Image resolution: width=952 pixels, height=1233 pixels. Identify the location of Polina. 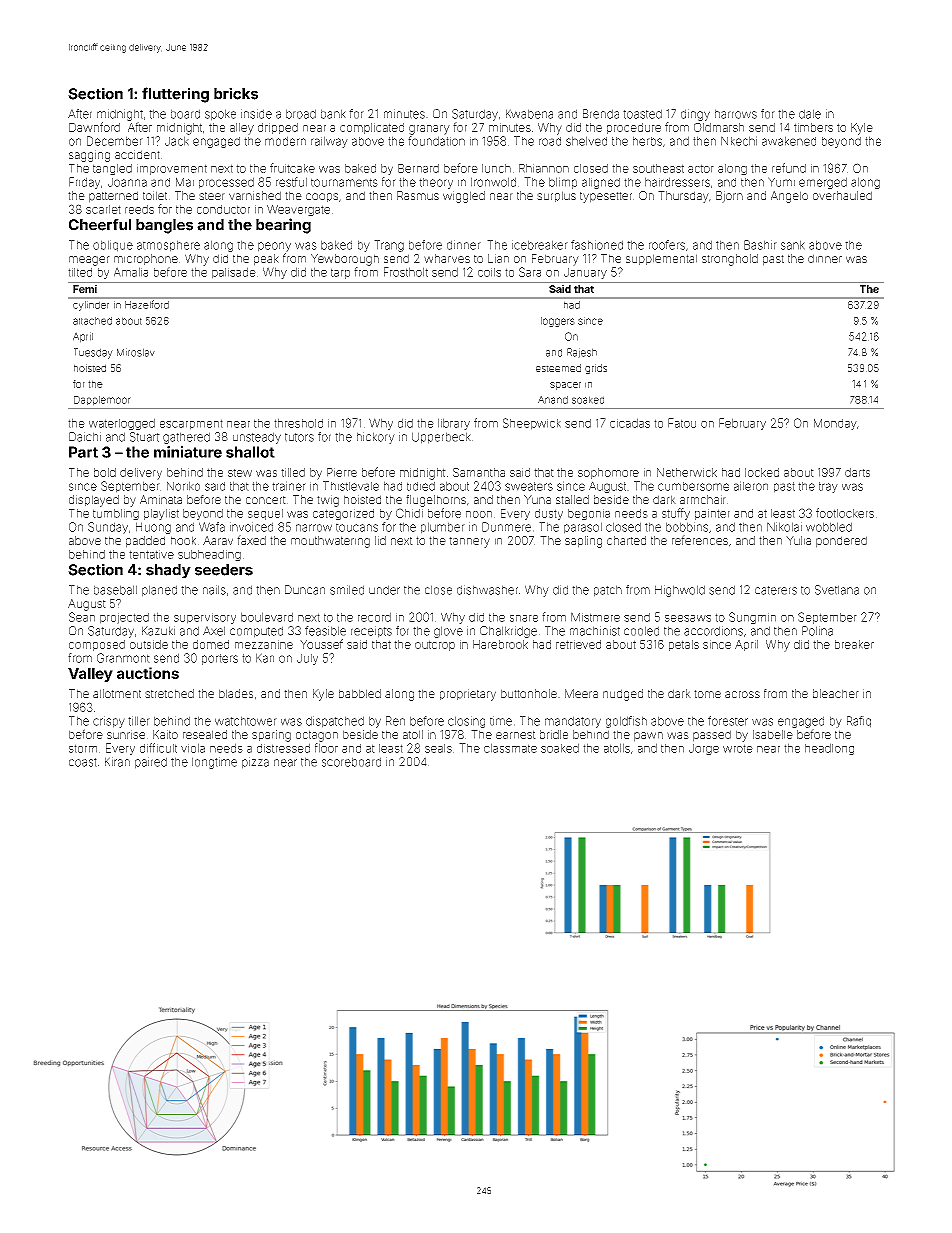
(817, 631).
